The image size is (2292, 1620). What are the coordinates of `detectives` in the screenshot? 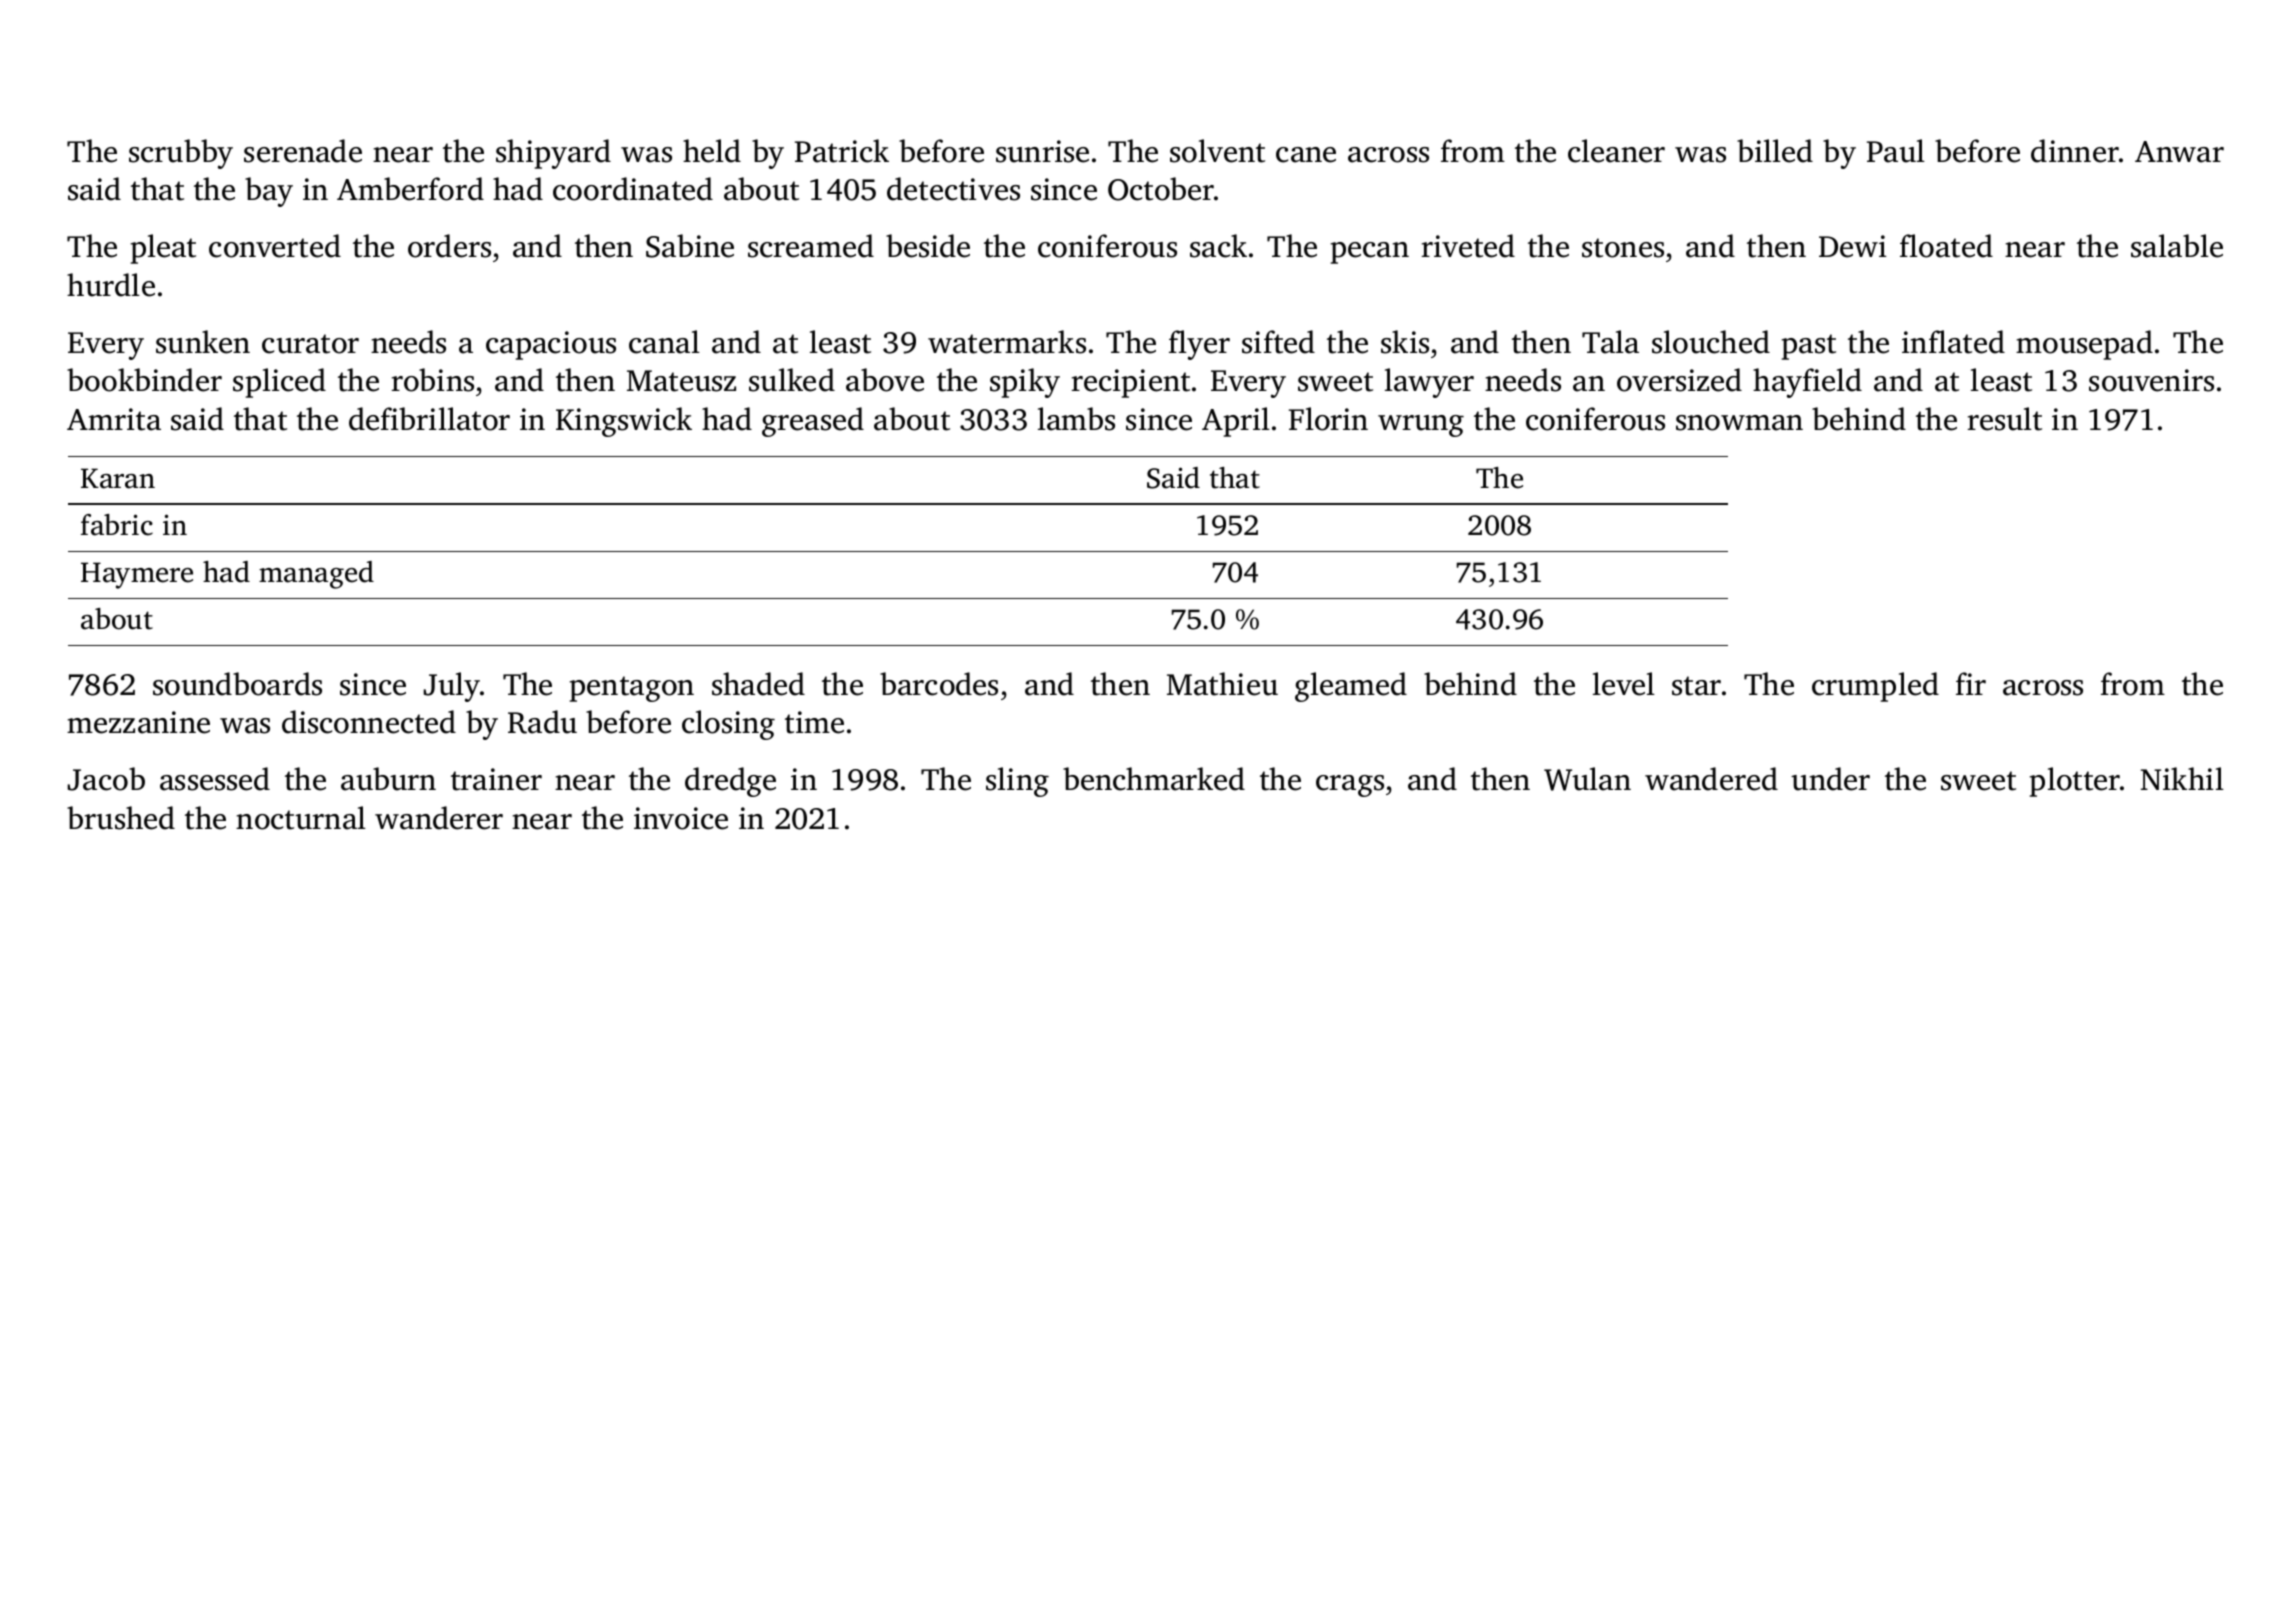 It's located at (953, 189).
